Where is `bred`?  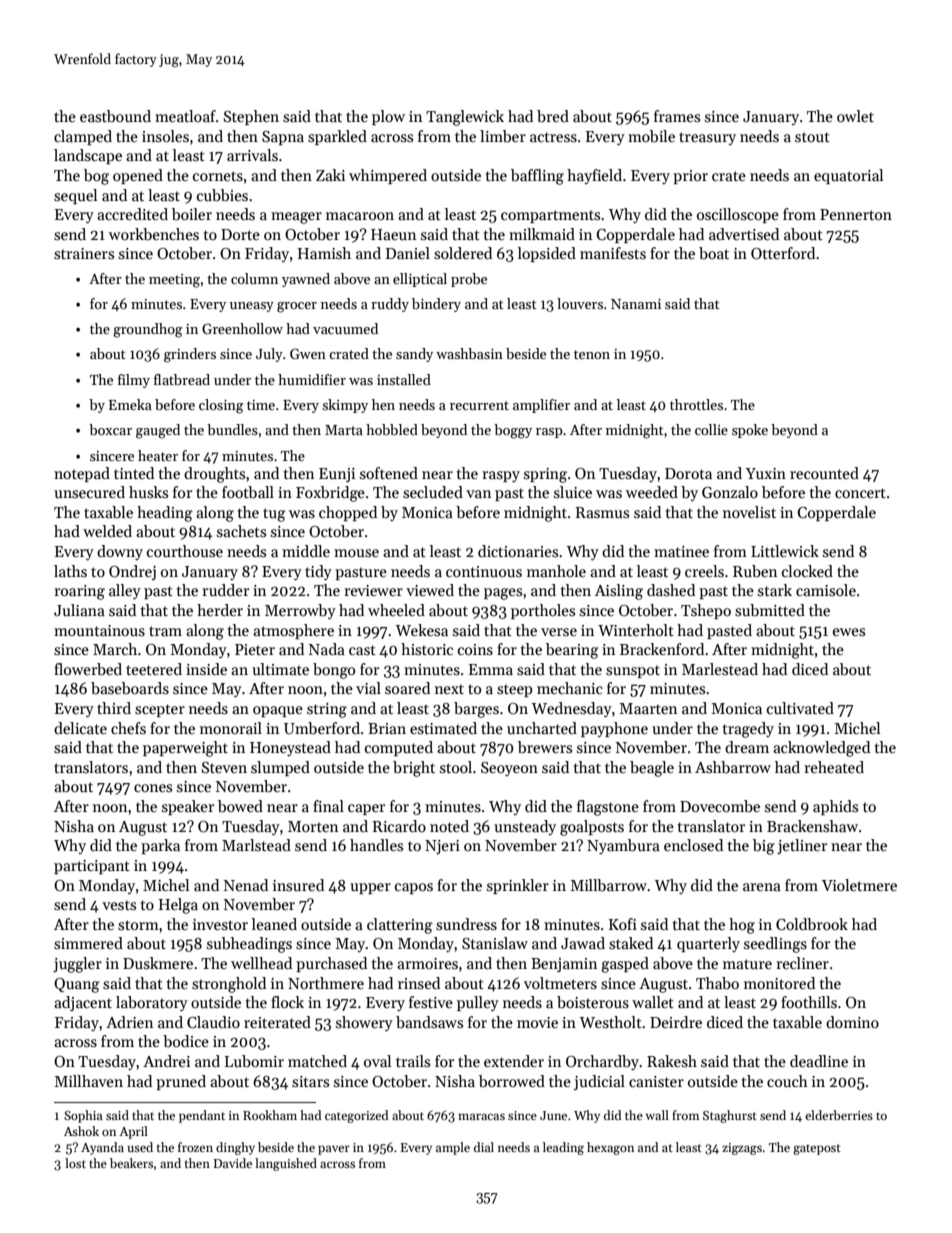 bred is located at coordinates (553, 116).
